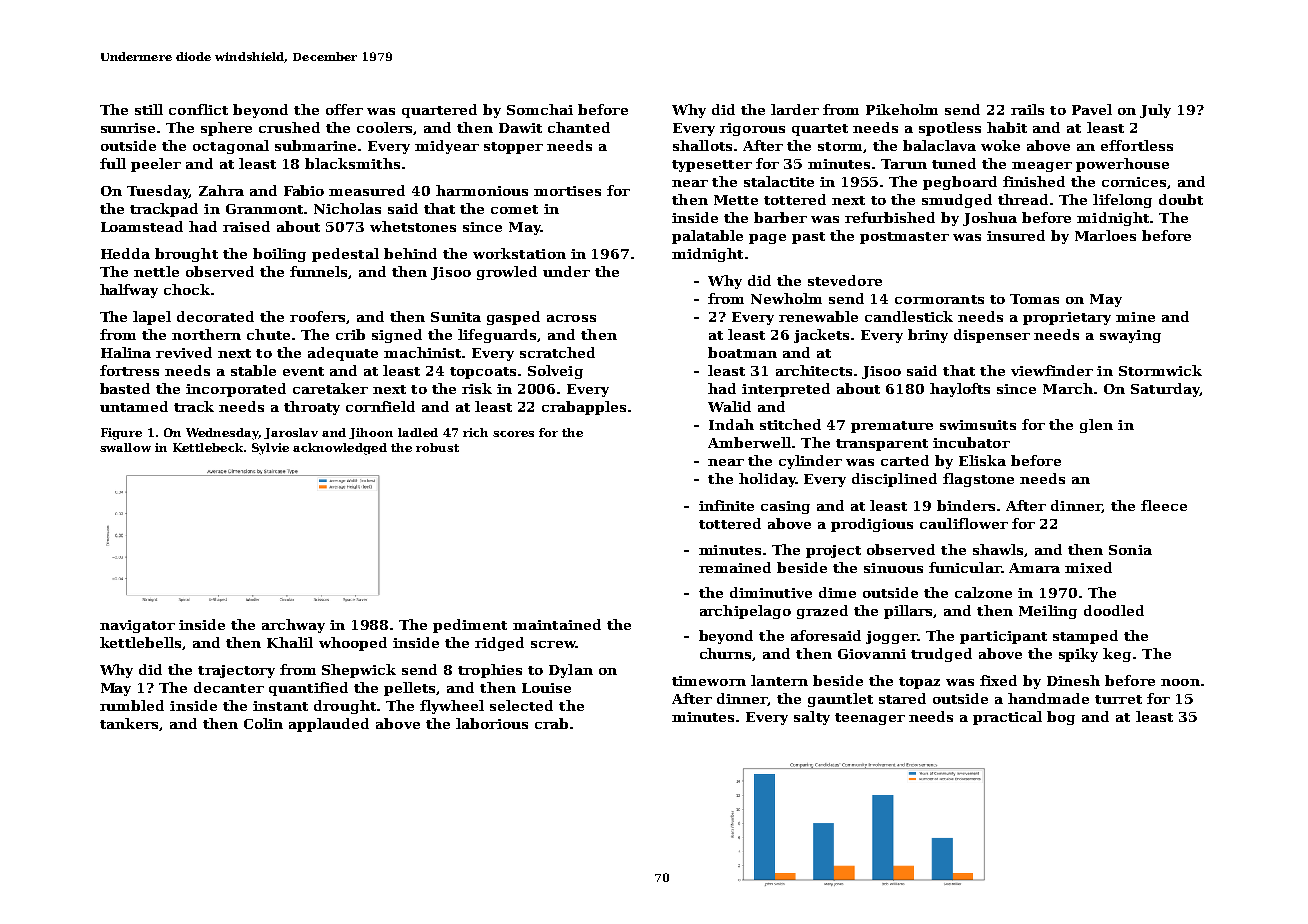  I want to click on raised, so click(246, 226).
